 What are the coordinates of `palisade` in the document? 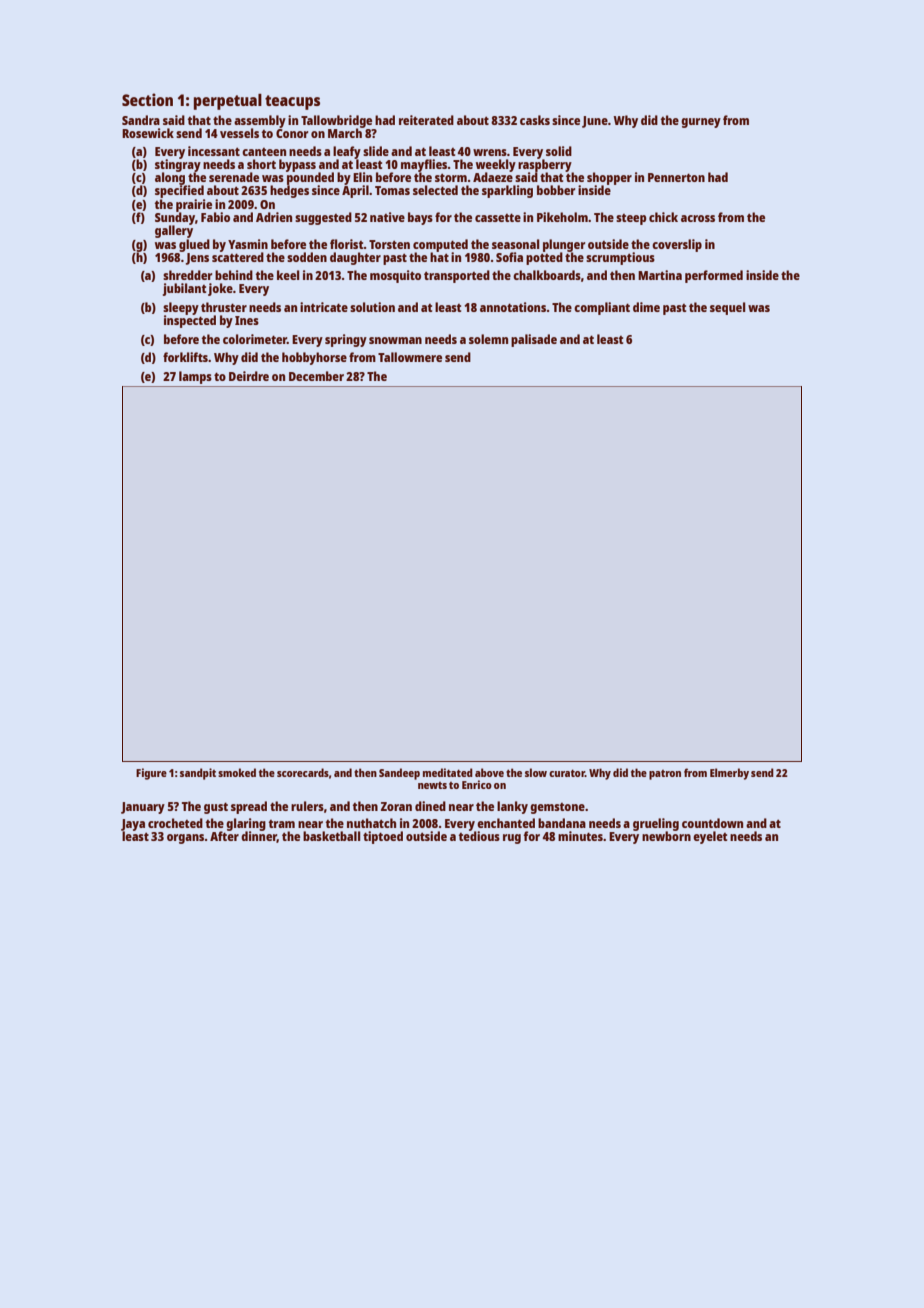 It's located at (534, 340).
